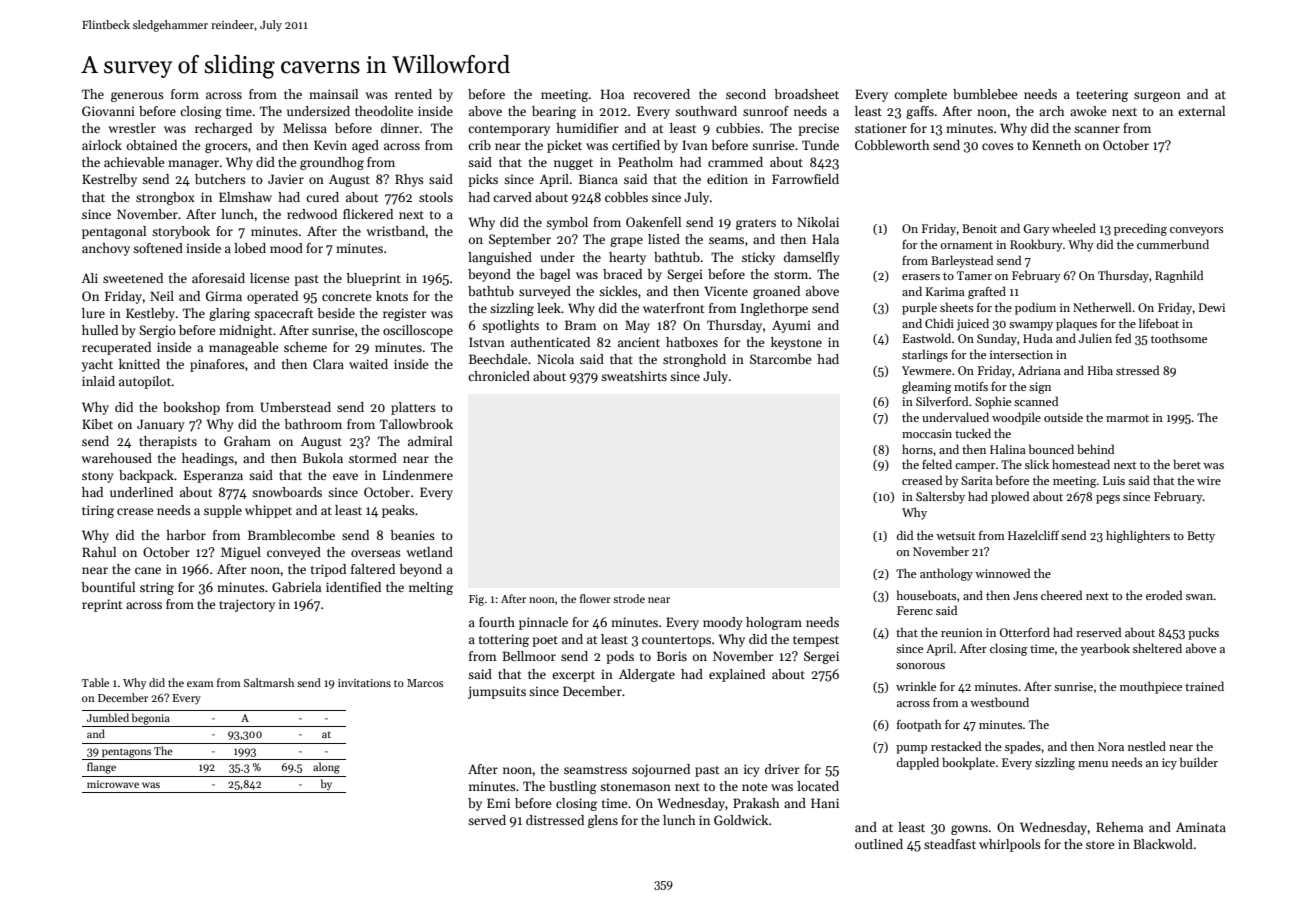 The height and width of the screenshot is (924, 1308). Describe the element at coordinates (1203, 633) in the screenshot. I see `pucks` at that location.
